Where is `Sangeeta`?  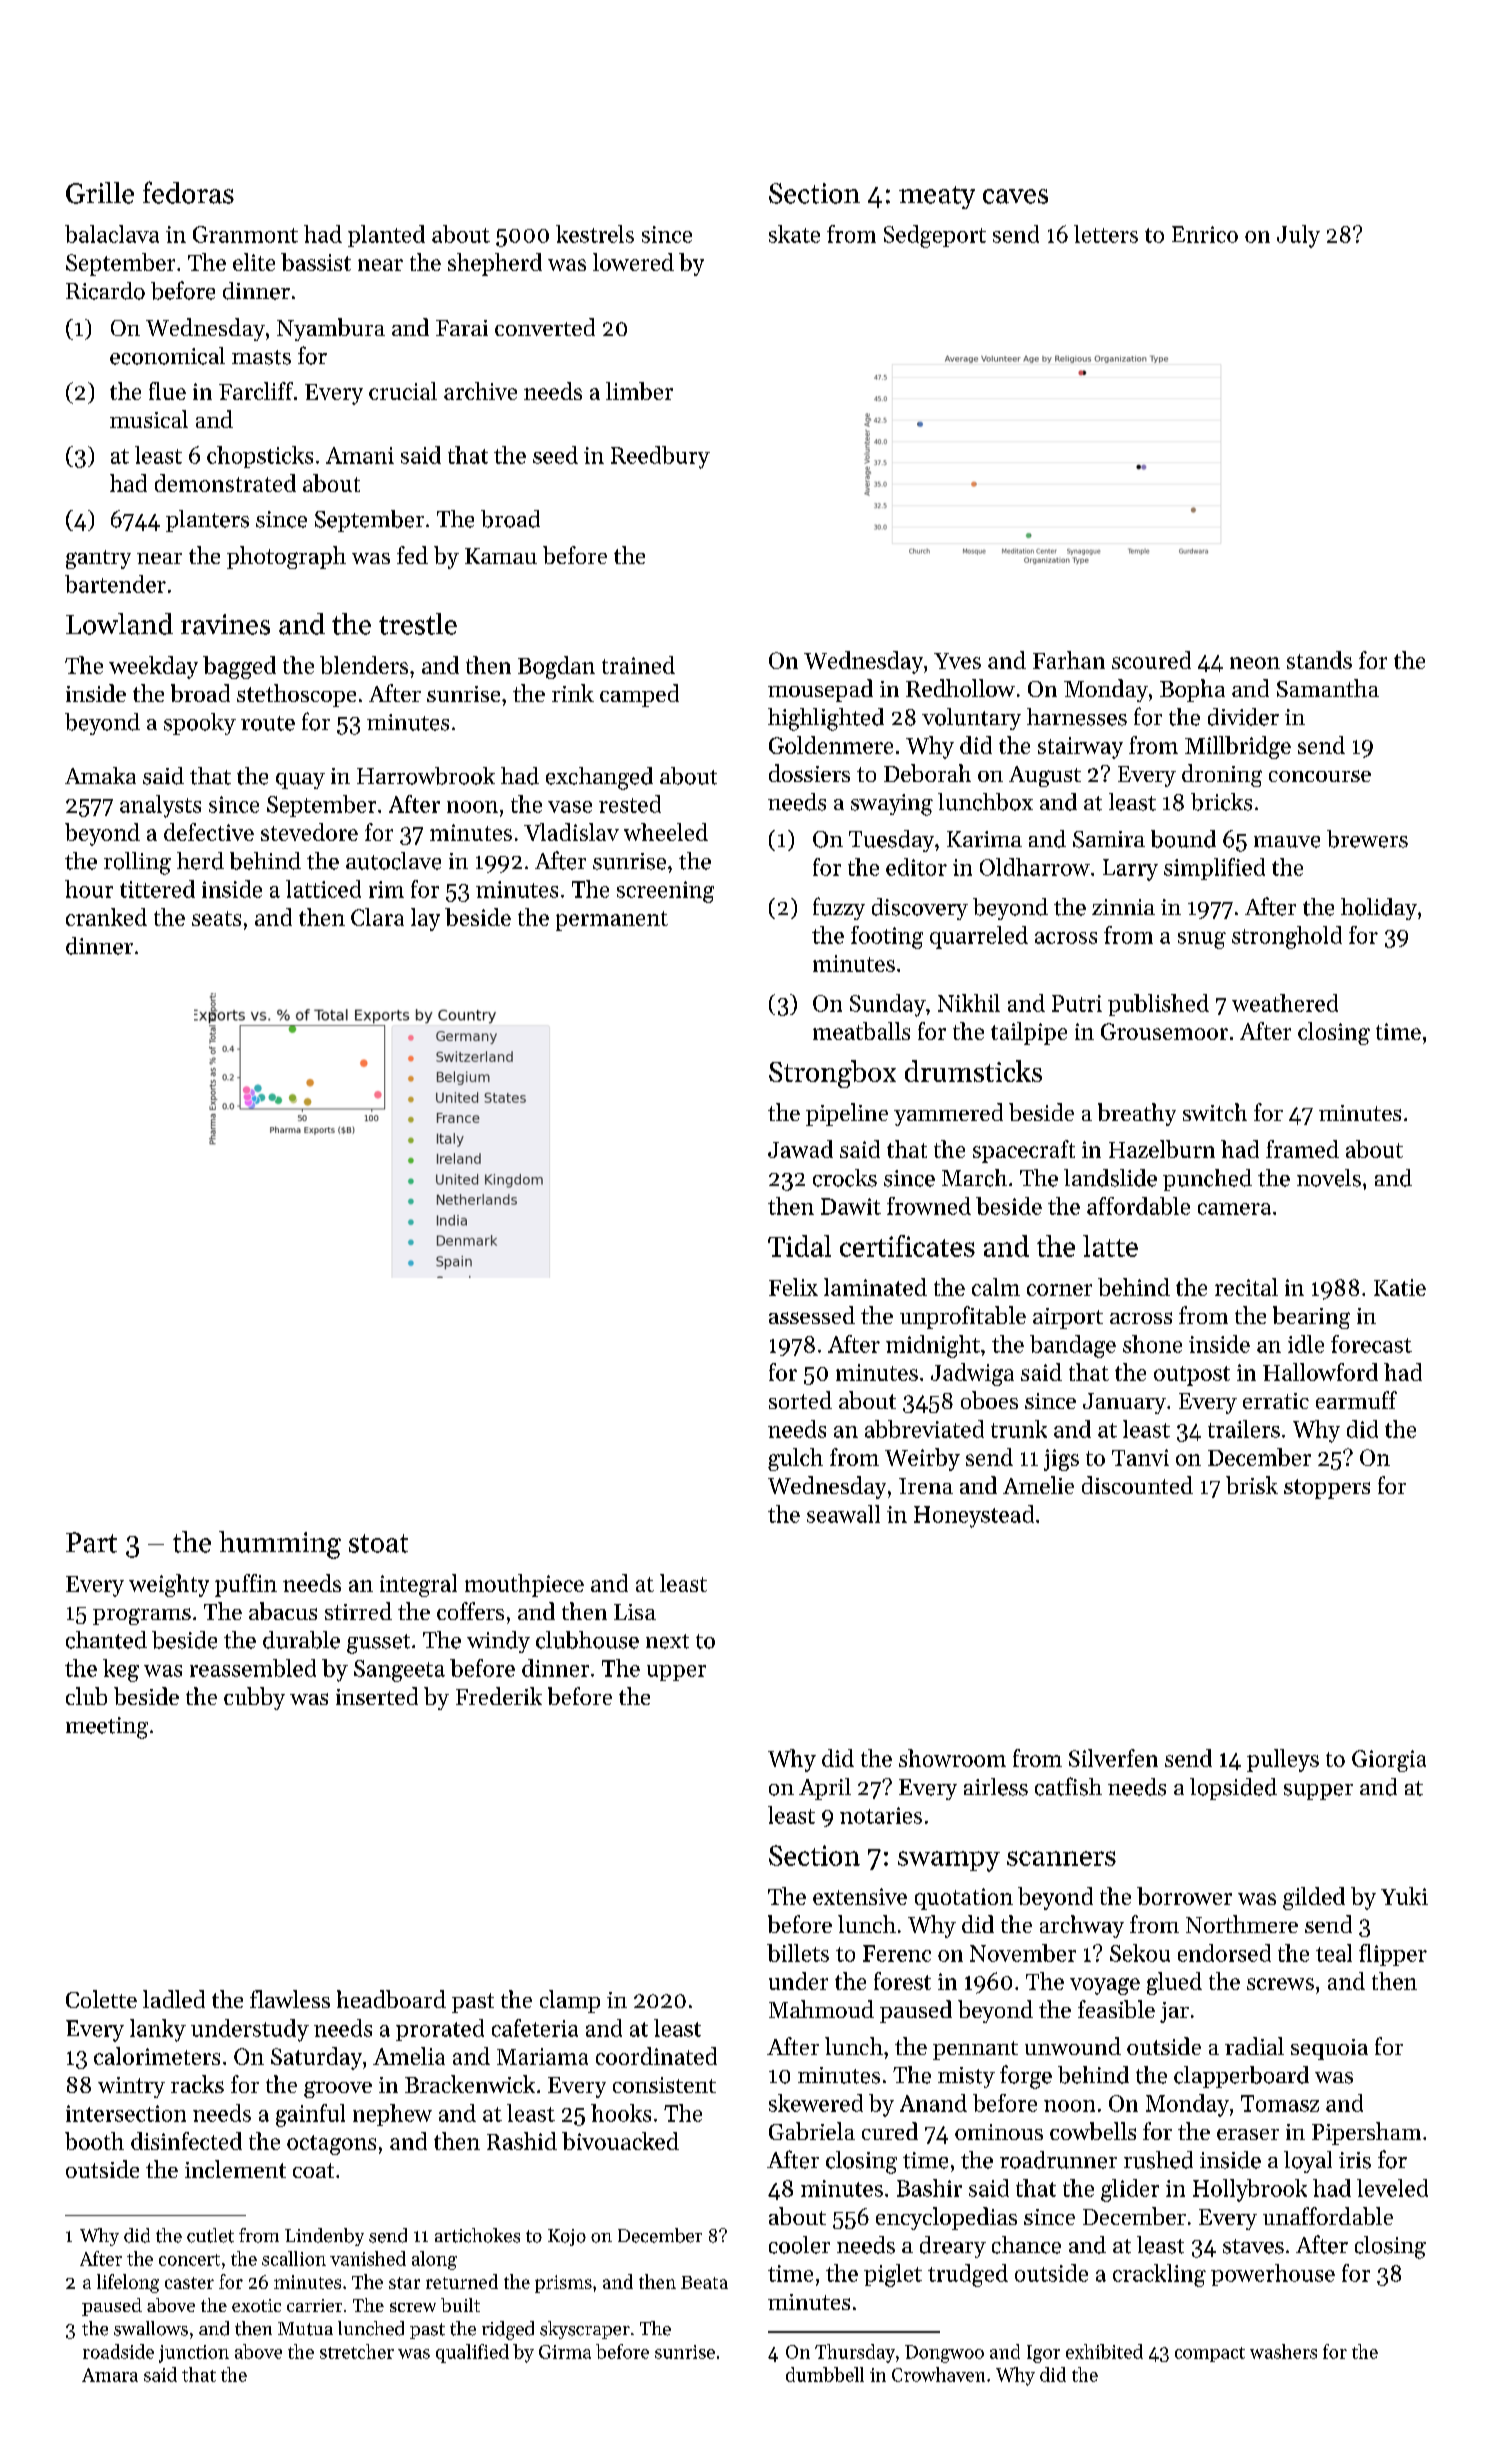 Sangeeta is located at coordinates (399, 1671).
